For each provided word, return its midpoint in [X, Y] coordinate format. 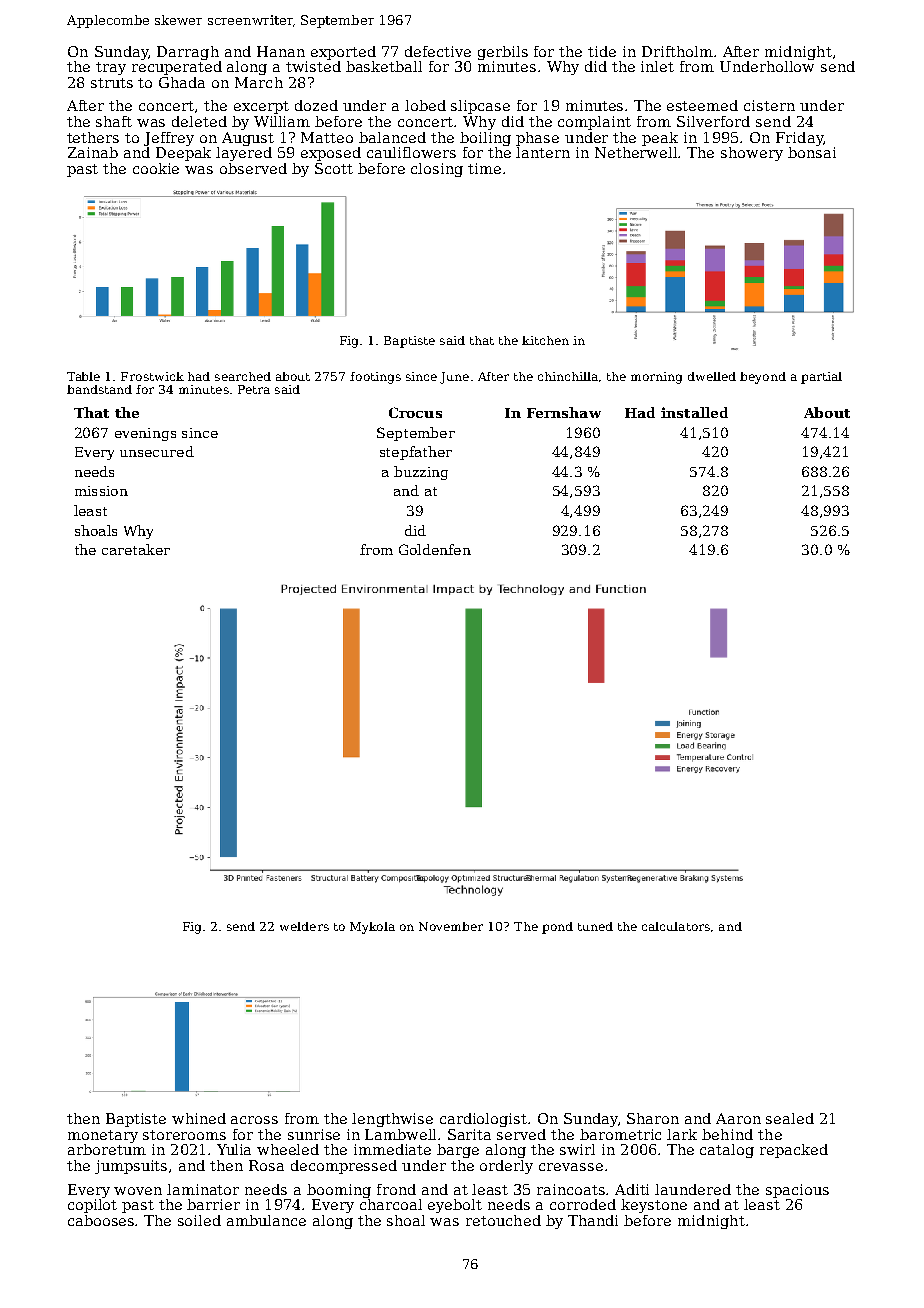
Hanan [281, 51]
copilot [92, 1206]
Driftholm [677, 51]
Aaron [738, 1118]
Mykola [372, 928]
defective [438, 51]
